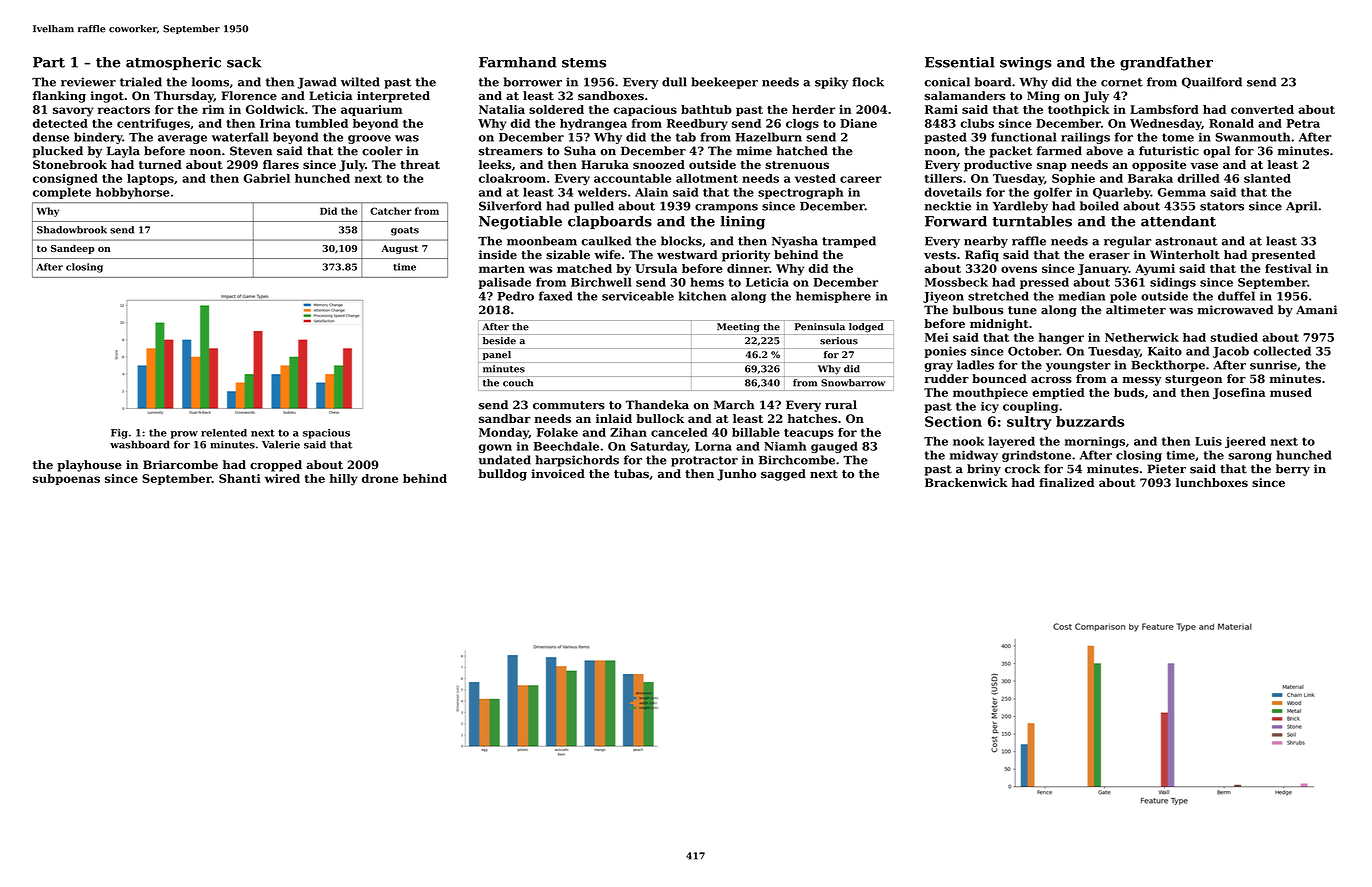 Image resolution: width=1372 pixels, height=887 pixels. I want to click on Jacob, so click(1231, 352).
